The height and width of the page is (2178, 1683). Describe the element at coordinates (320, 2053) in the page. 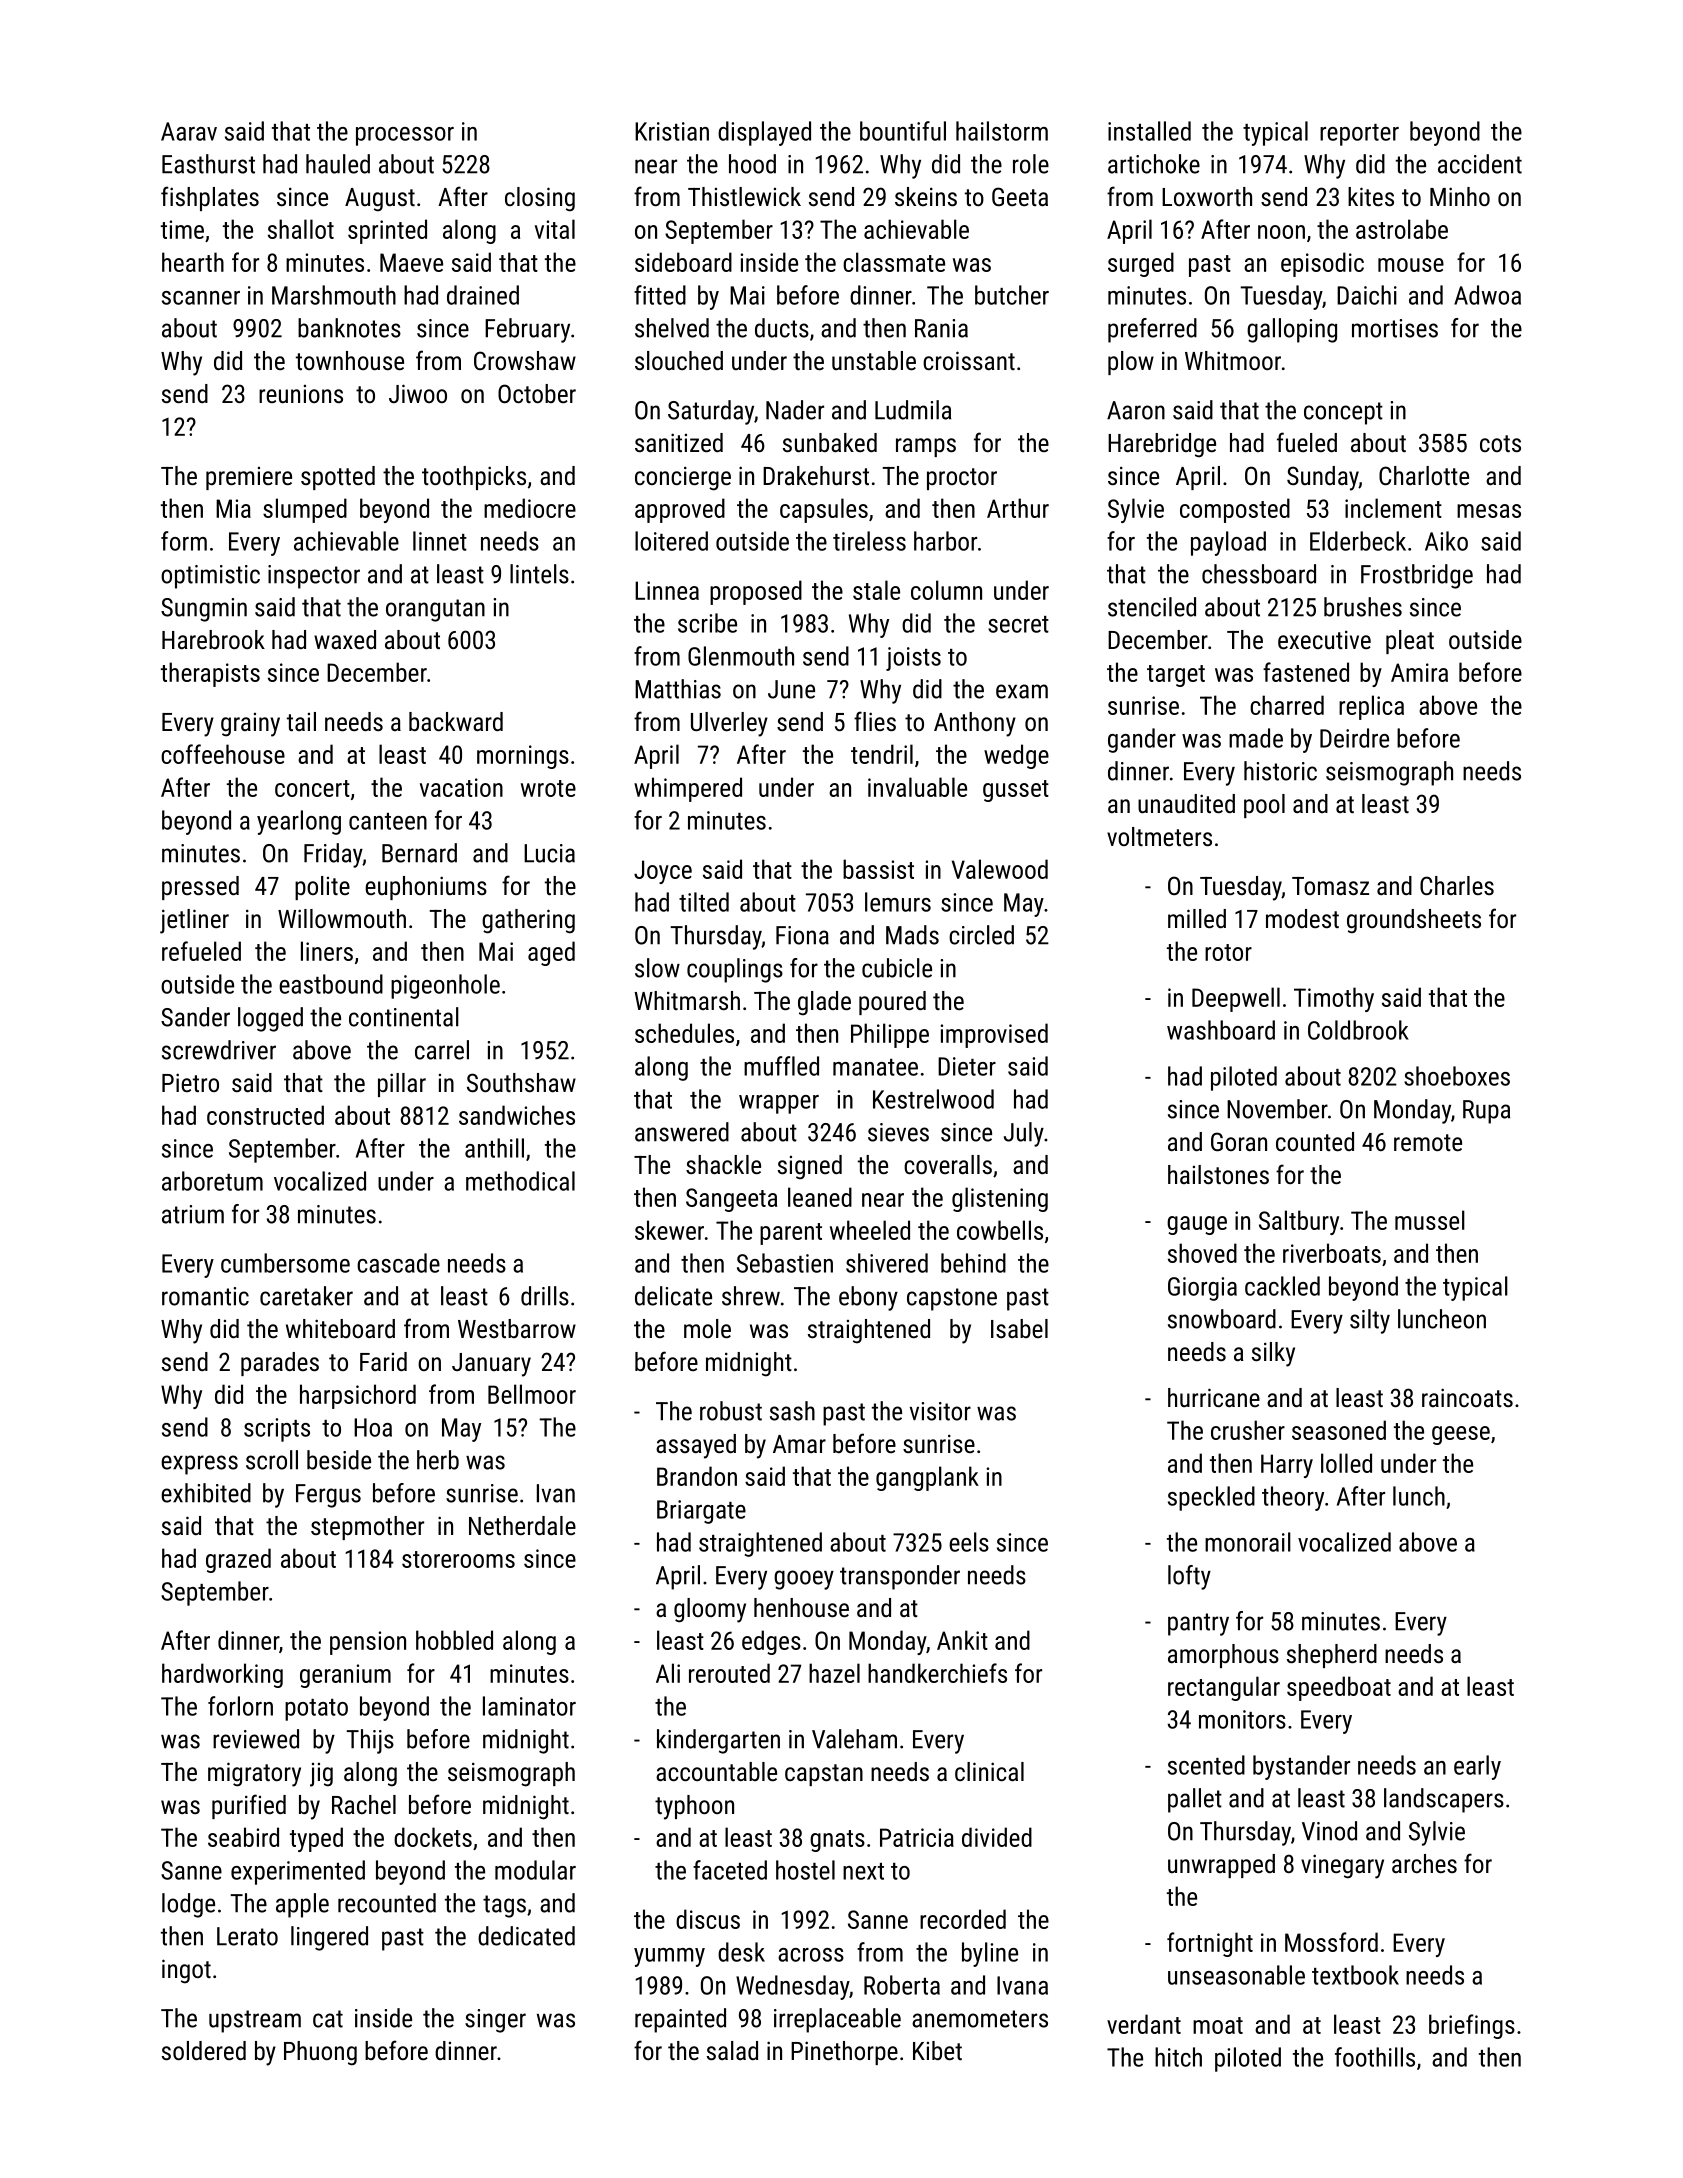

I see `Phuong` at that location.
